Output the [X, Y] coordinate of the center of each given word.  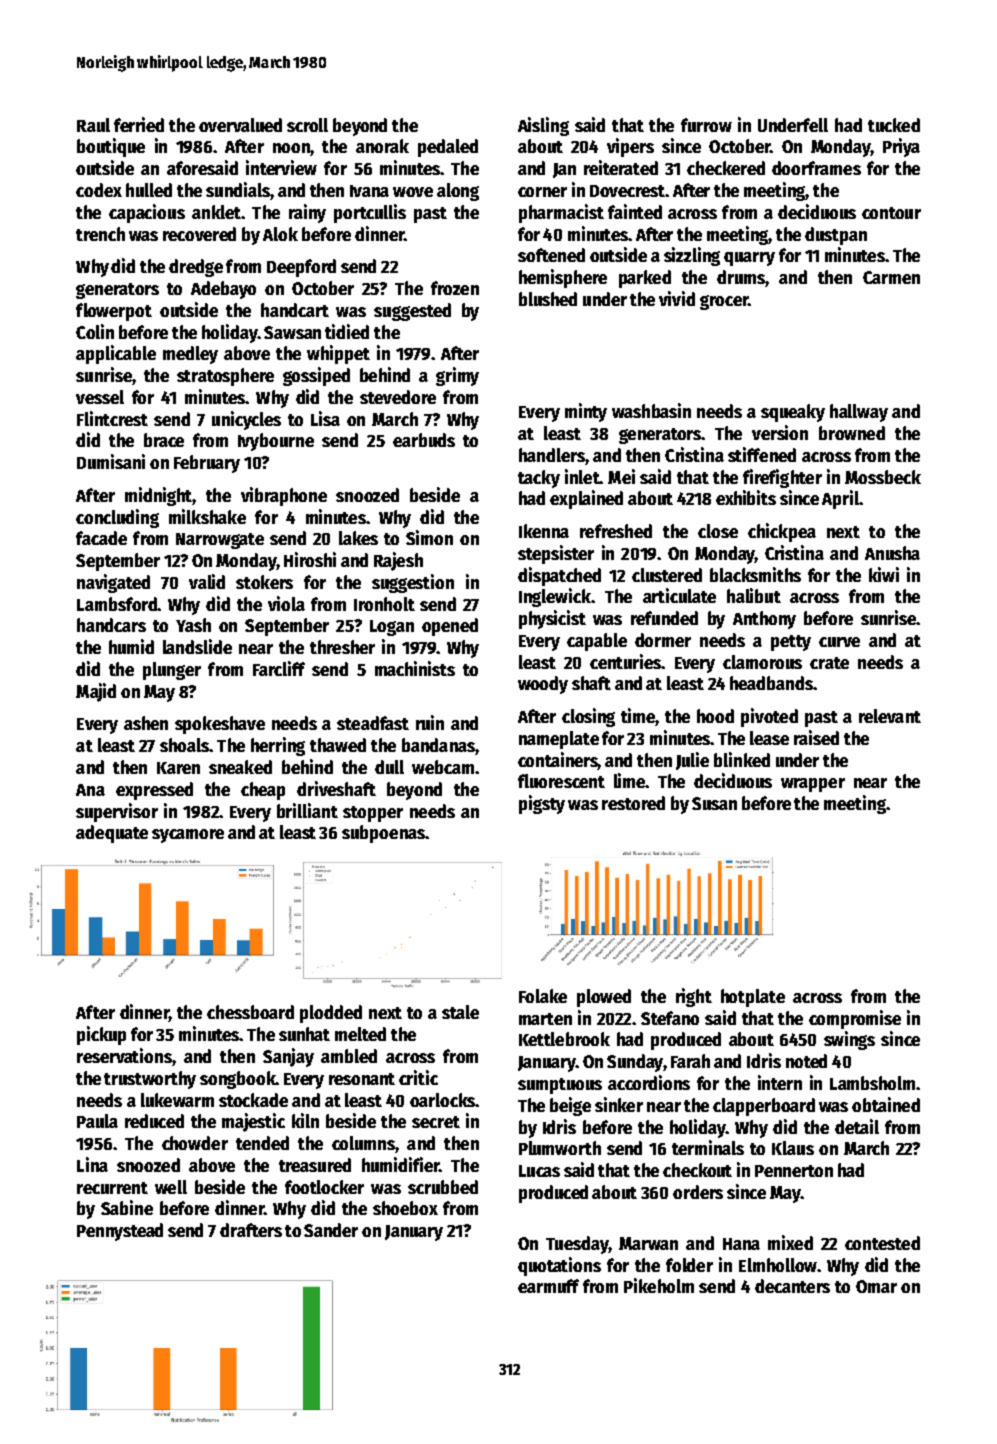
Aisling [543, 126]
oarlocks [442, 1100]
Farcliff [279, 668]
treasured [315, 1165]
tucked [894, 125]
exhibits [746, 497]
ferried [139, 124]
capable [597, 642]
